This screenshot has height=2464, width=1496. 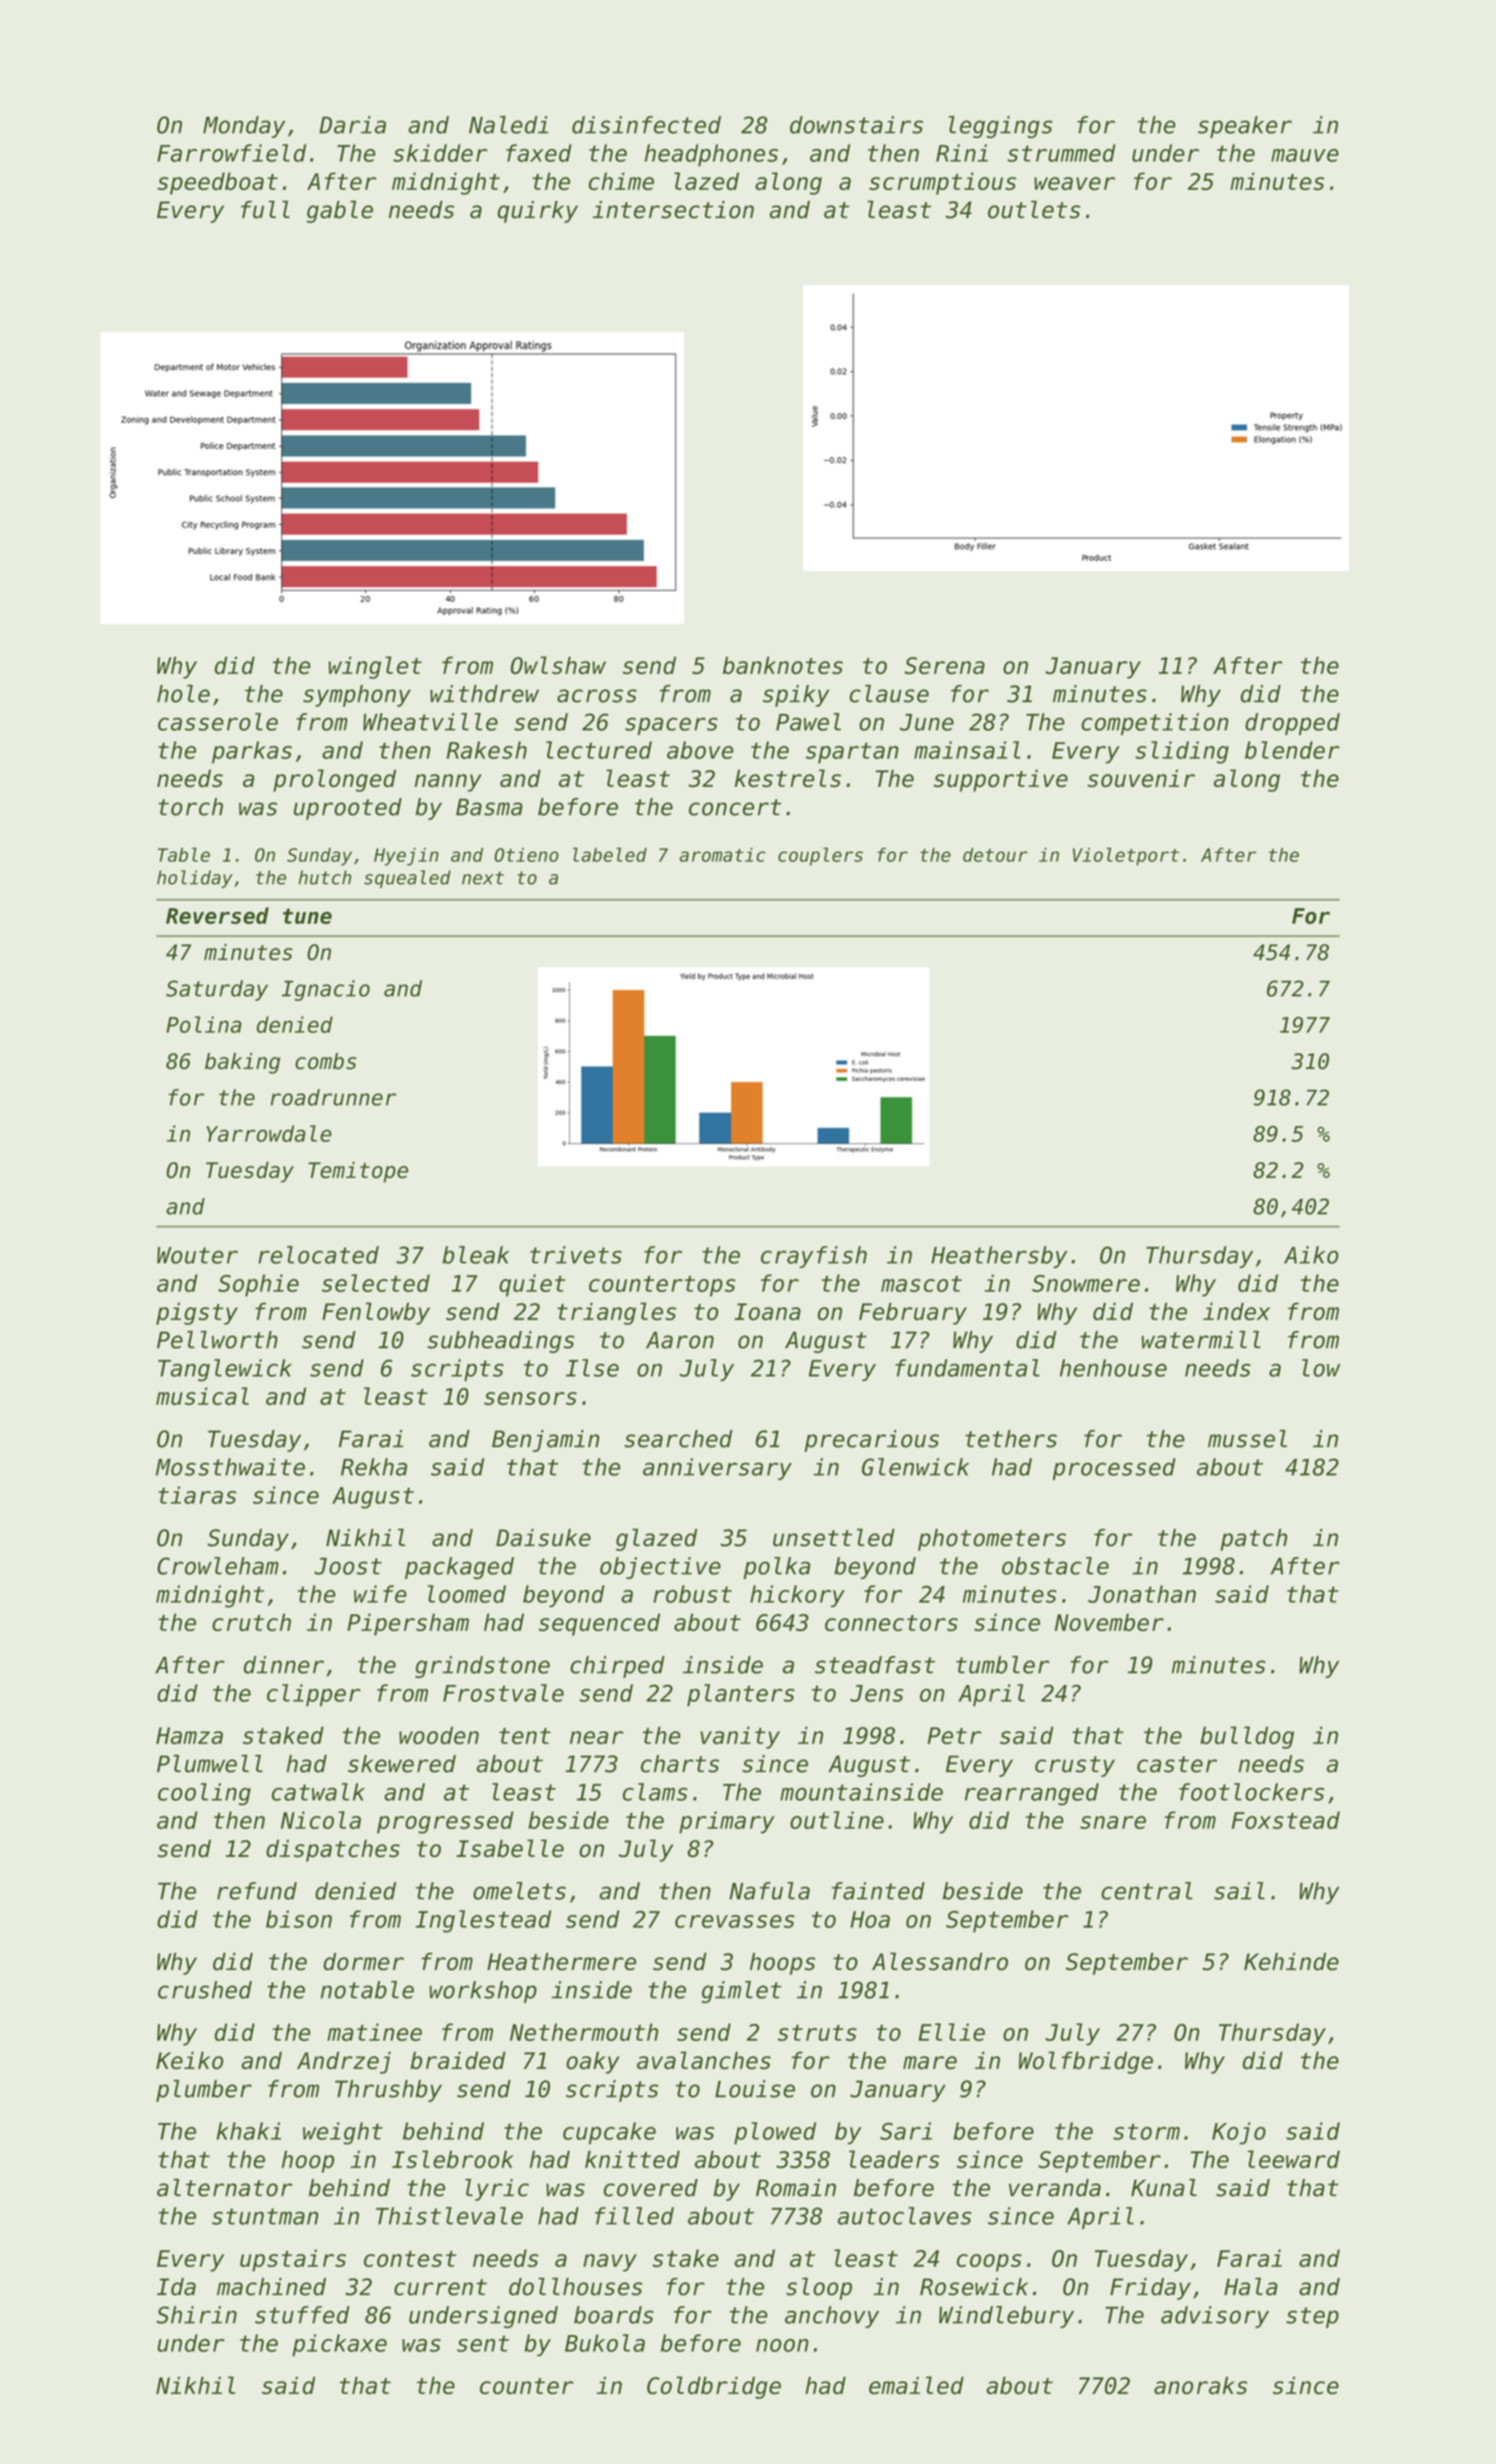 What do you see at coordinates (1236, 1311) in the screenshot?
I see `index` at bounding box center [1236, 1311].
